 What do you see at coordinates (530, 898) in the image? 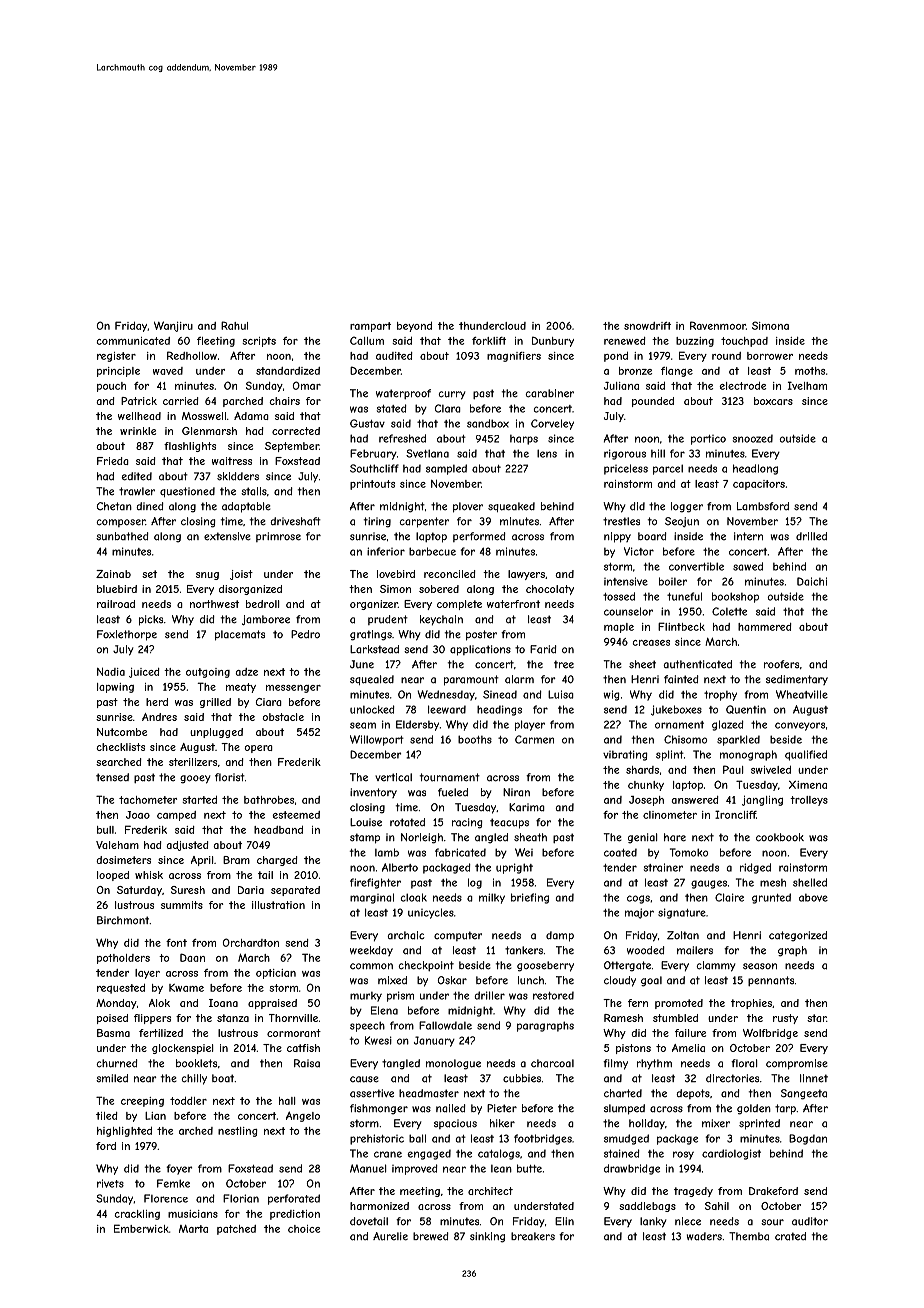
I see `briefing` at bounding box center [530, 898].
